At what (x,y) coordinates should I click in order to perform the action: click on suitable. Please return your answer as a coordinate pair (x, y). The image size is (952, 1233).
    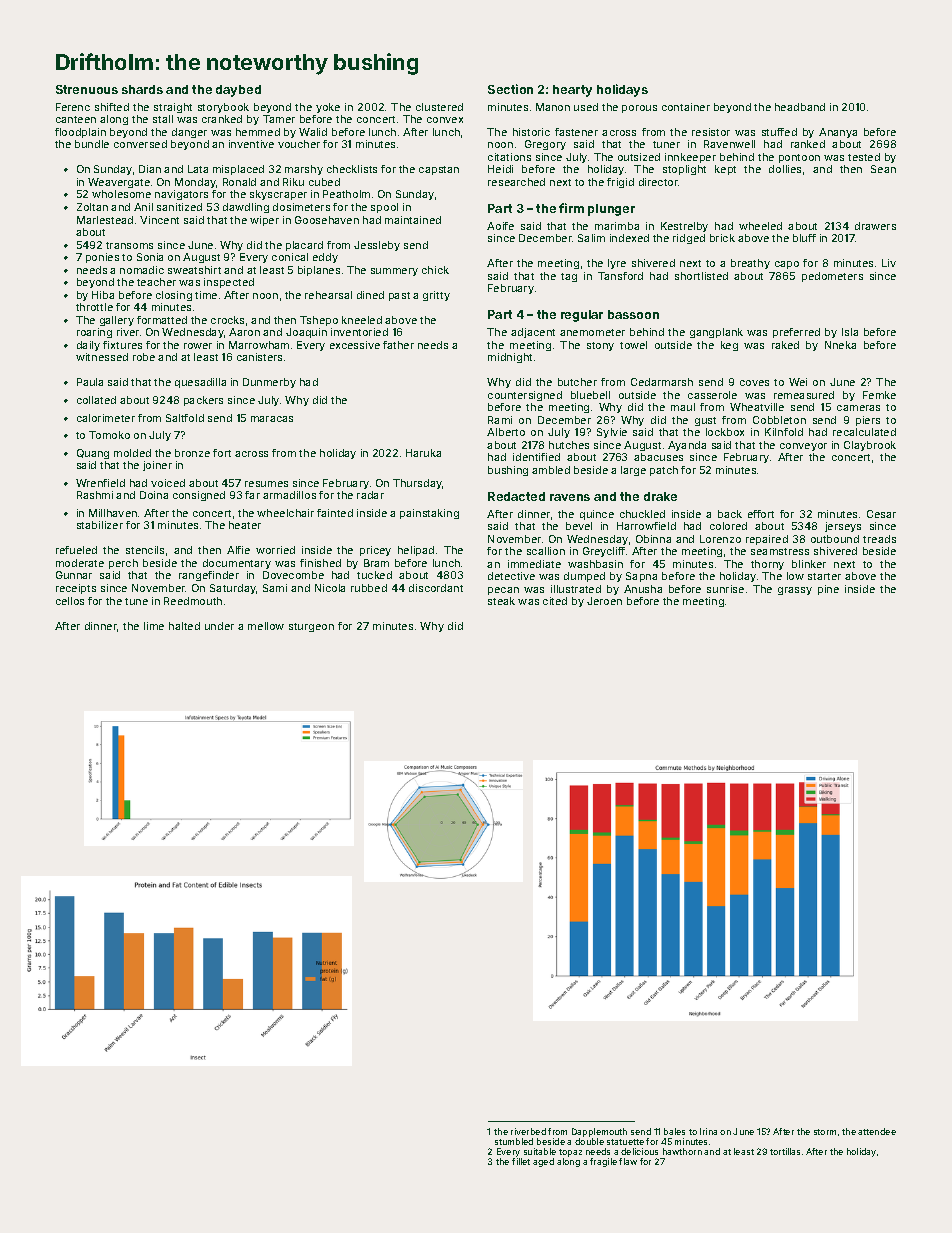
    Looking at the image, I should click on (540, 1151).
